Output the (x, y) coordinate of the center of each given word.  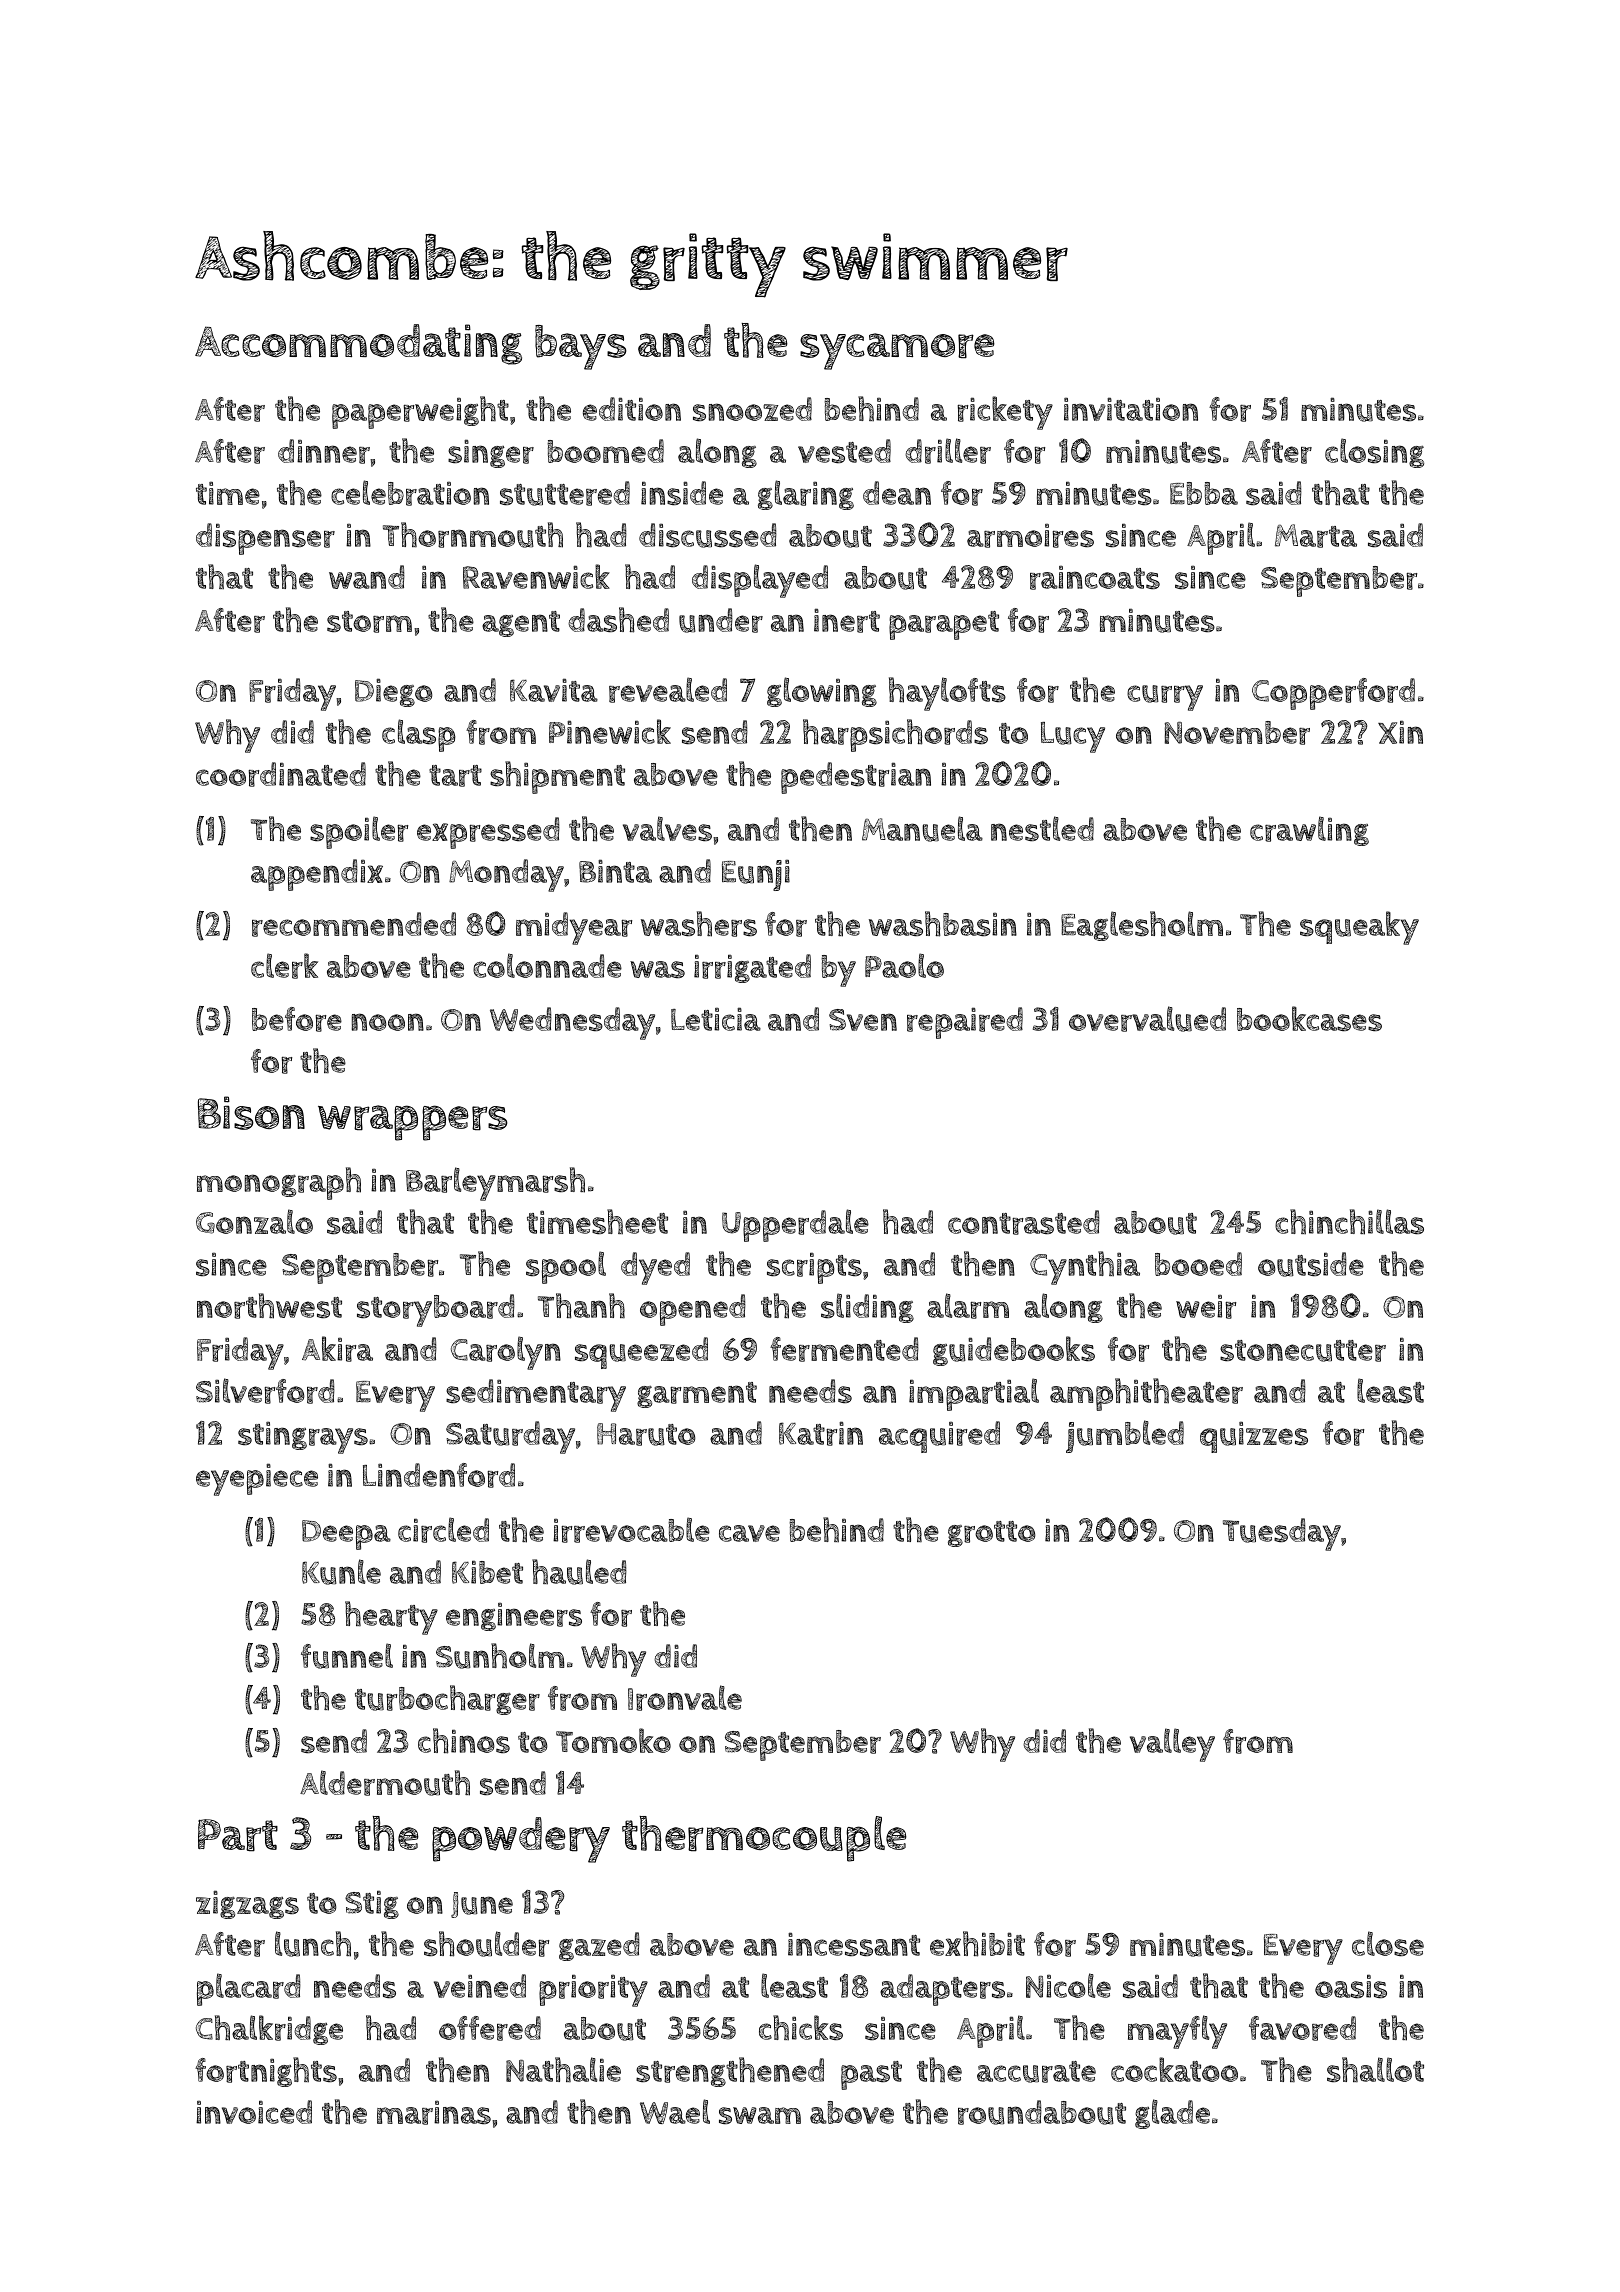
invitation (1131, 409)
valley (1172, 1745)
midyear (574, 928)
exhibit (977, 1944)
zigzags (247, 1904)
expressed (488, 833)
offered (490, 2028)
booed (1198, 1264)
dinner (324, 451)
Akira (337, 1349)
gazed (599, 1946)
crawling (1309, 831)
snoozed (752, 409)
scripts (814, 1268)
